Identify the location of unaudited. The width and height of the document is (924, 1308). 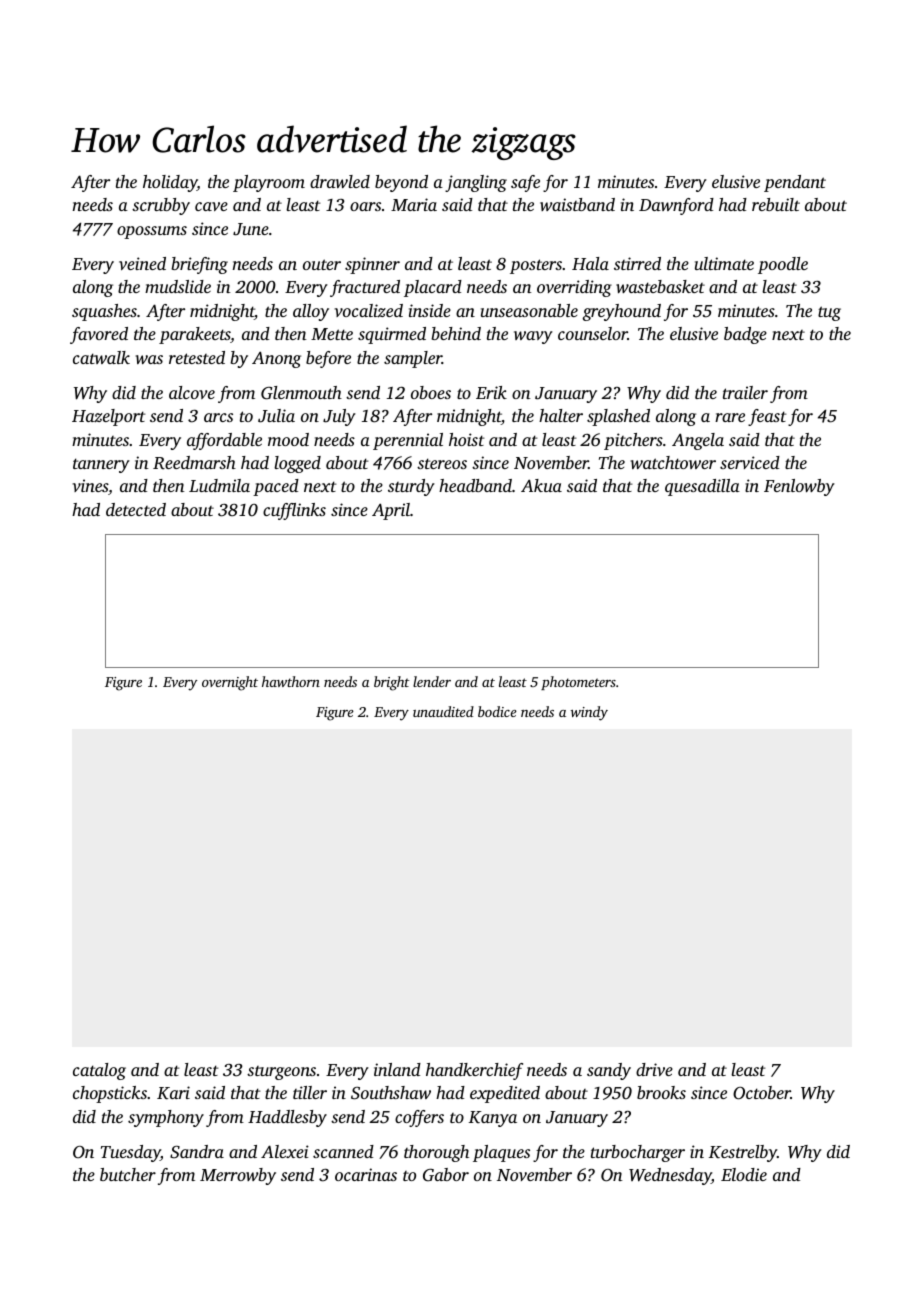
(443, 711).
